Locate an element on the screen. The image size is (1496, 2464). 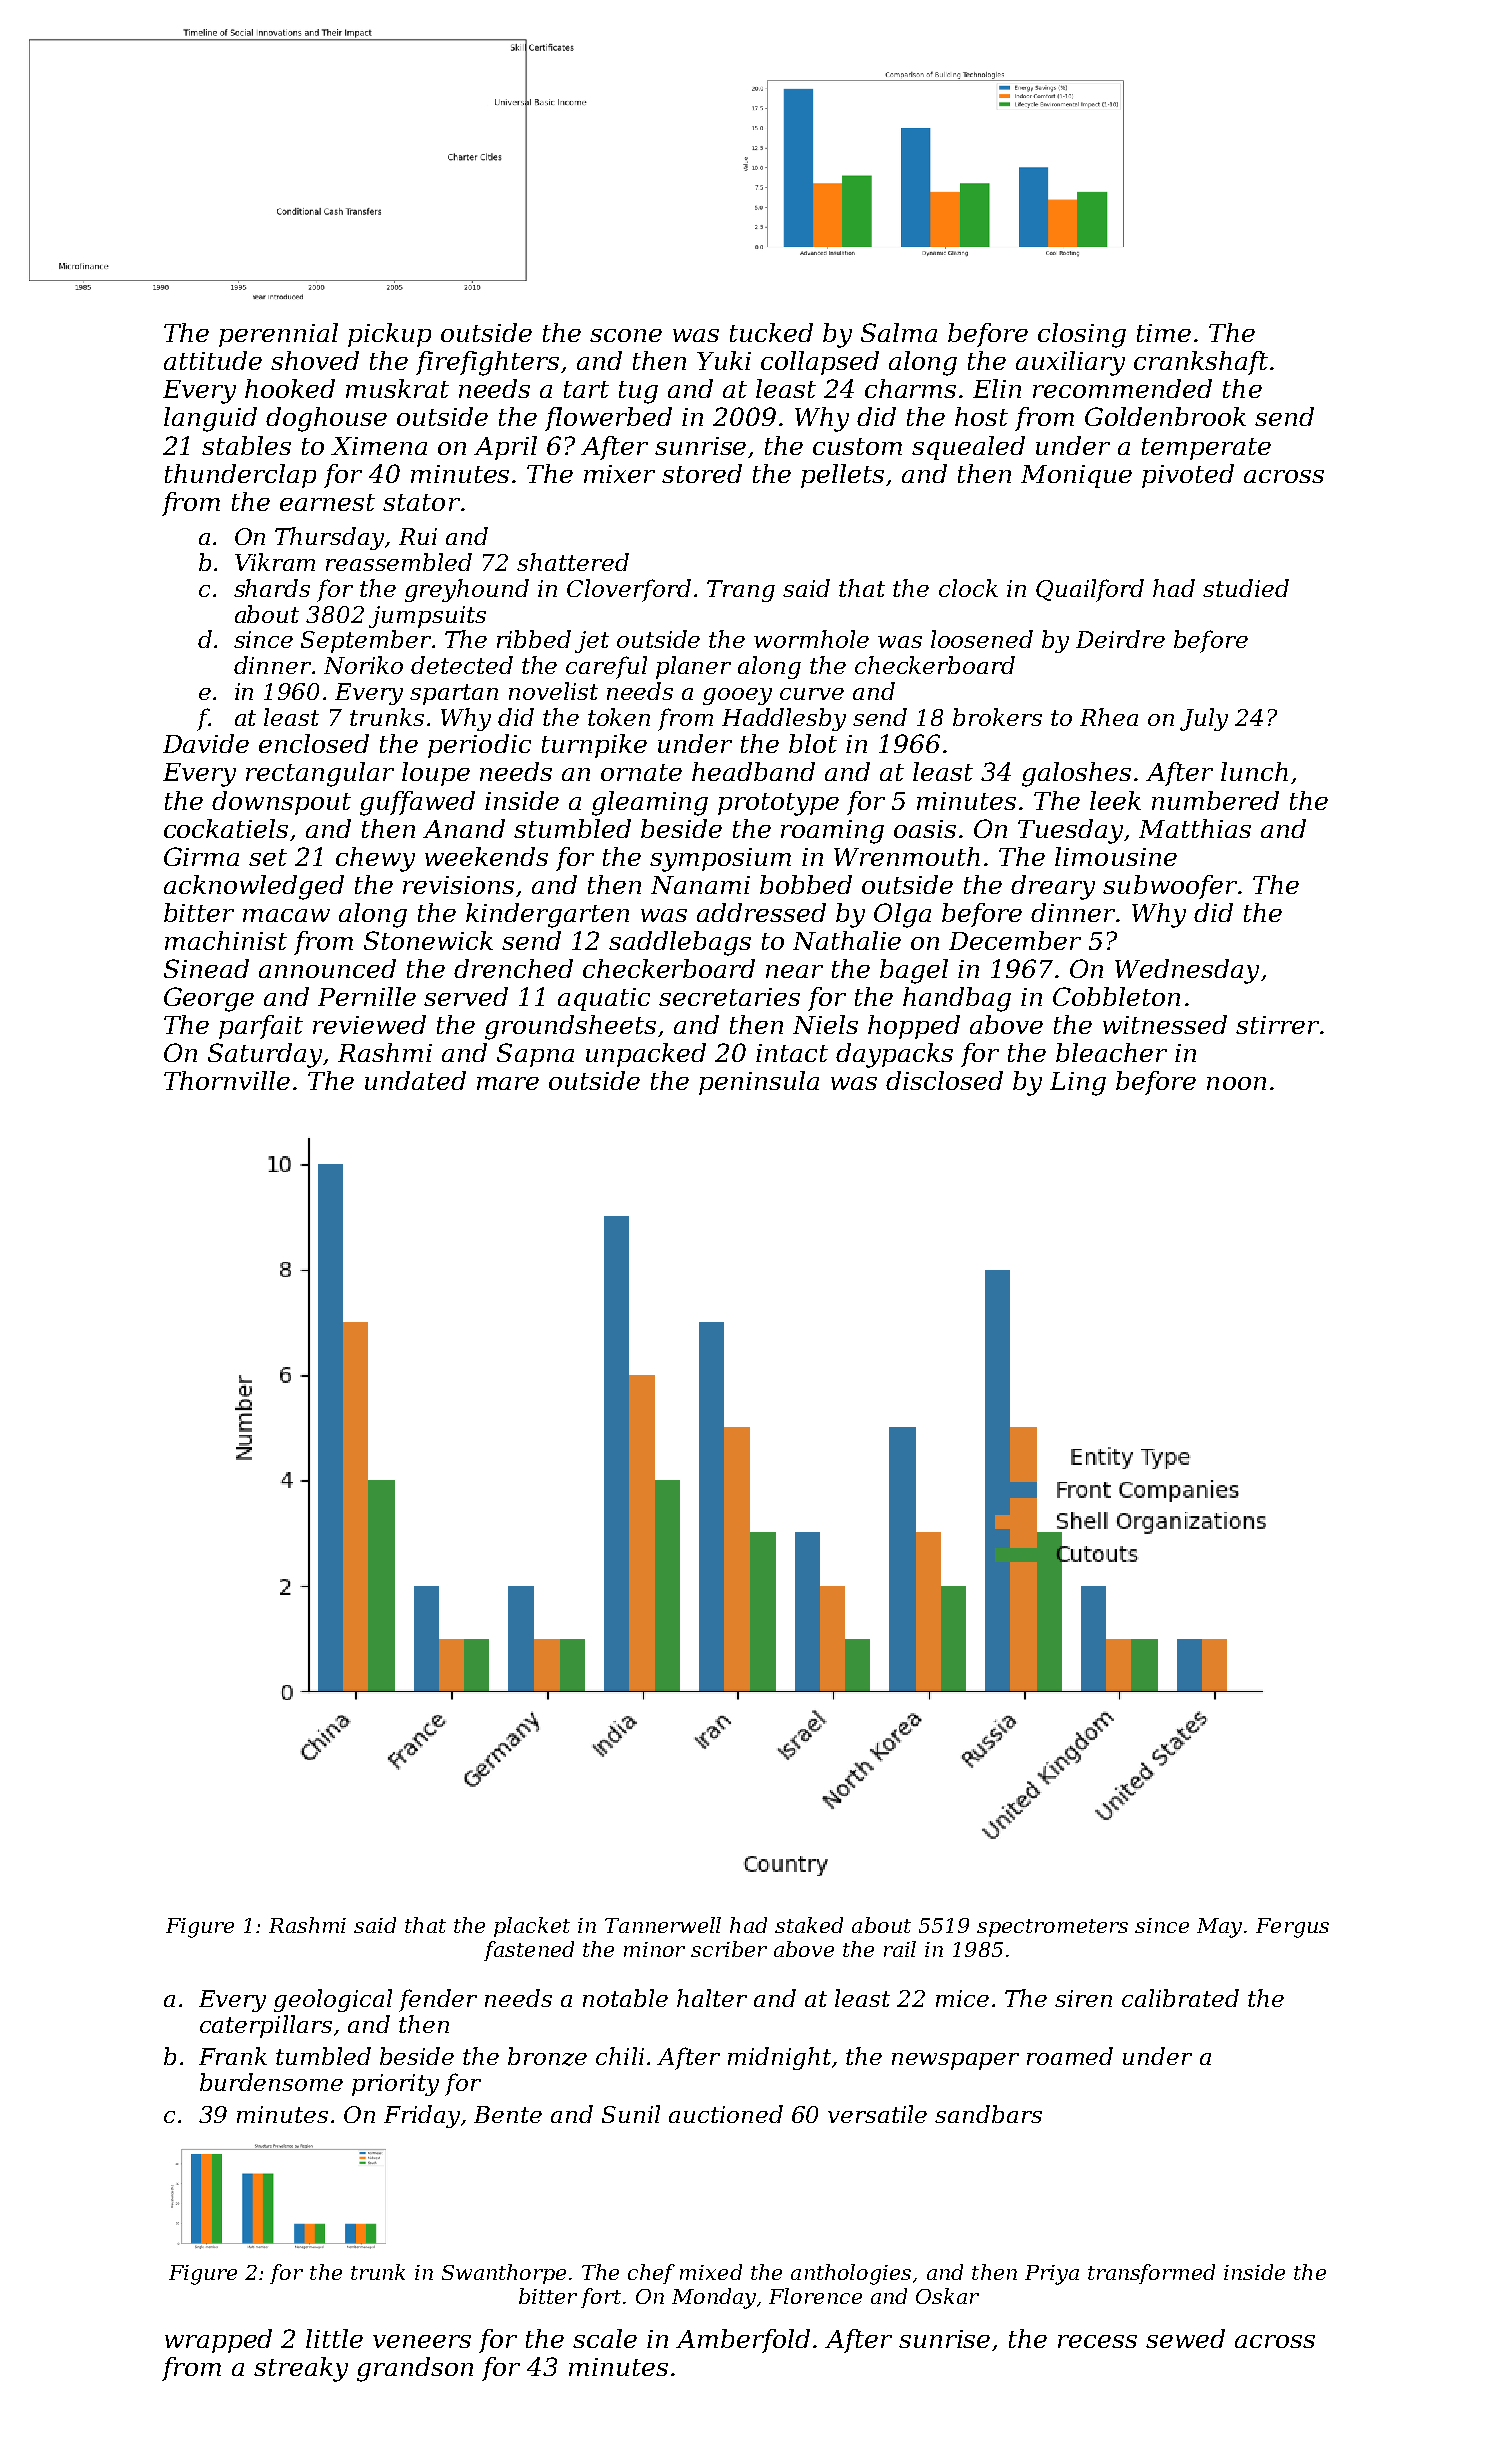
streaky is located at coordinates (301, 2369).
